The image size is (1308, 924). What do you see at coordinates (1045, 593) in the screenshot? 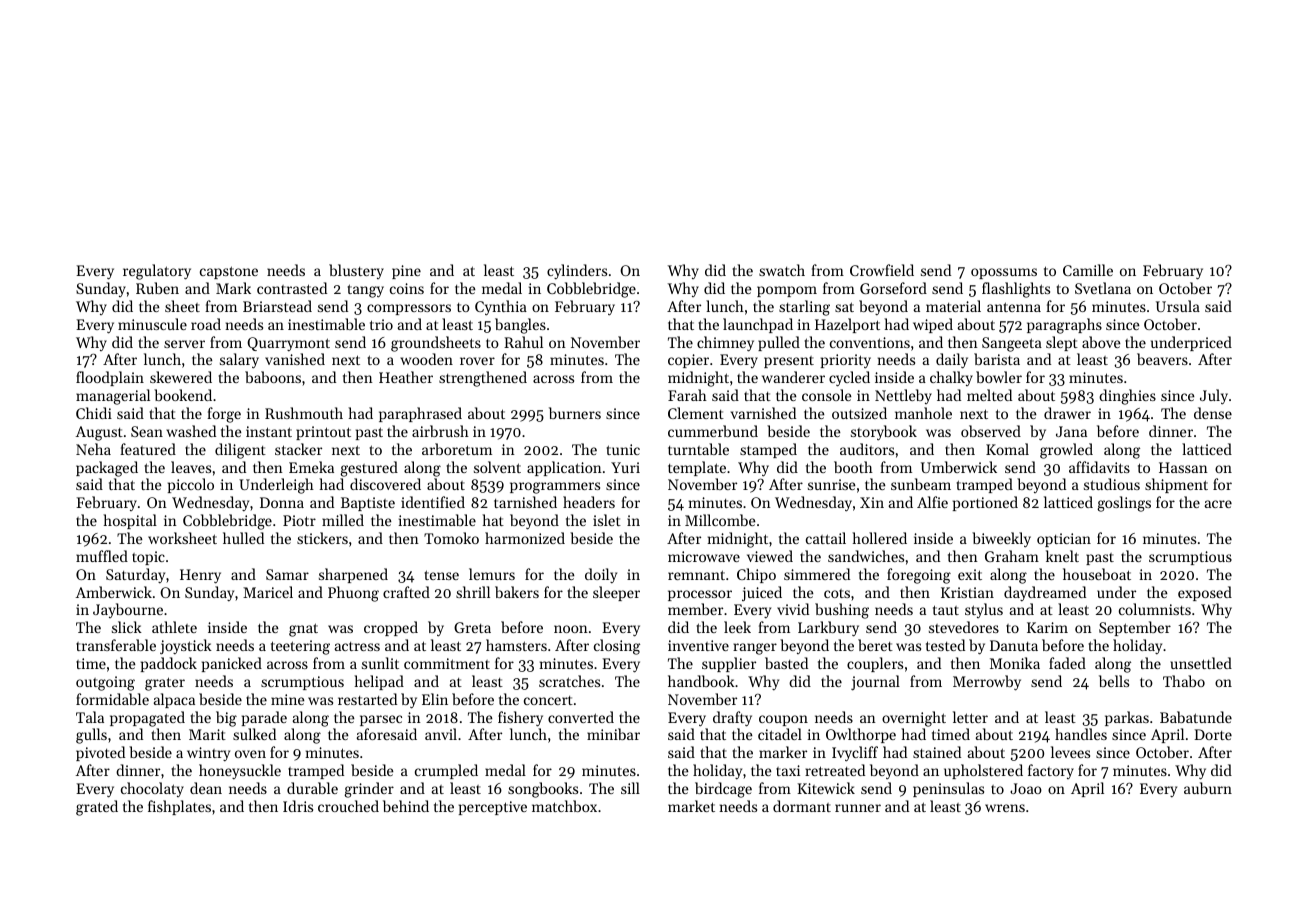
I see `daydreamed` at bounding box center [1045, 593].
